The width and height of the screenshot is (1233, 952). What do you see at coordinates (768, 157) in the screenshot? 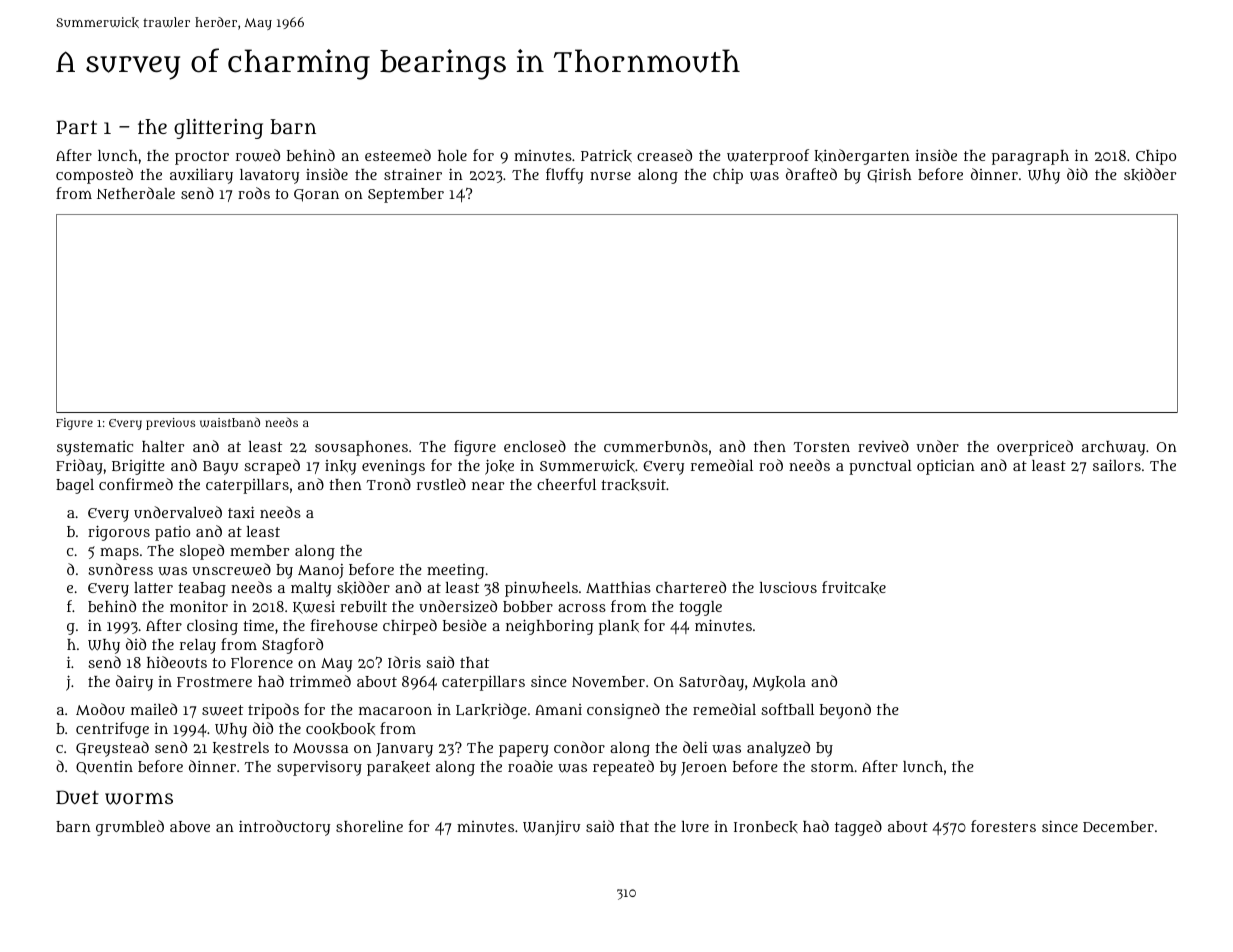
I see `waterproof` at bounding box center [768, 157].
